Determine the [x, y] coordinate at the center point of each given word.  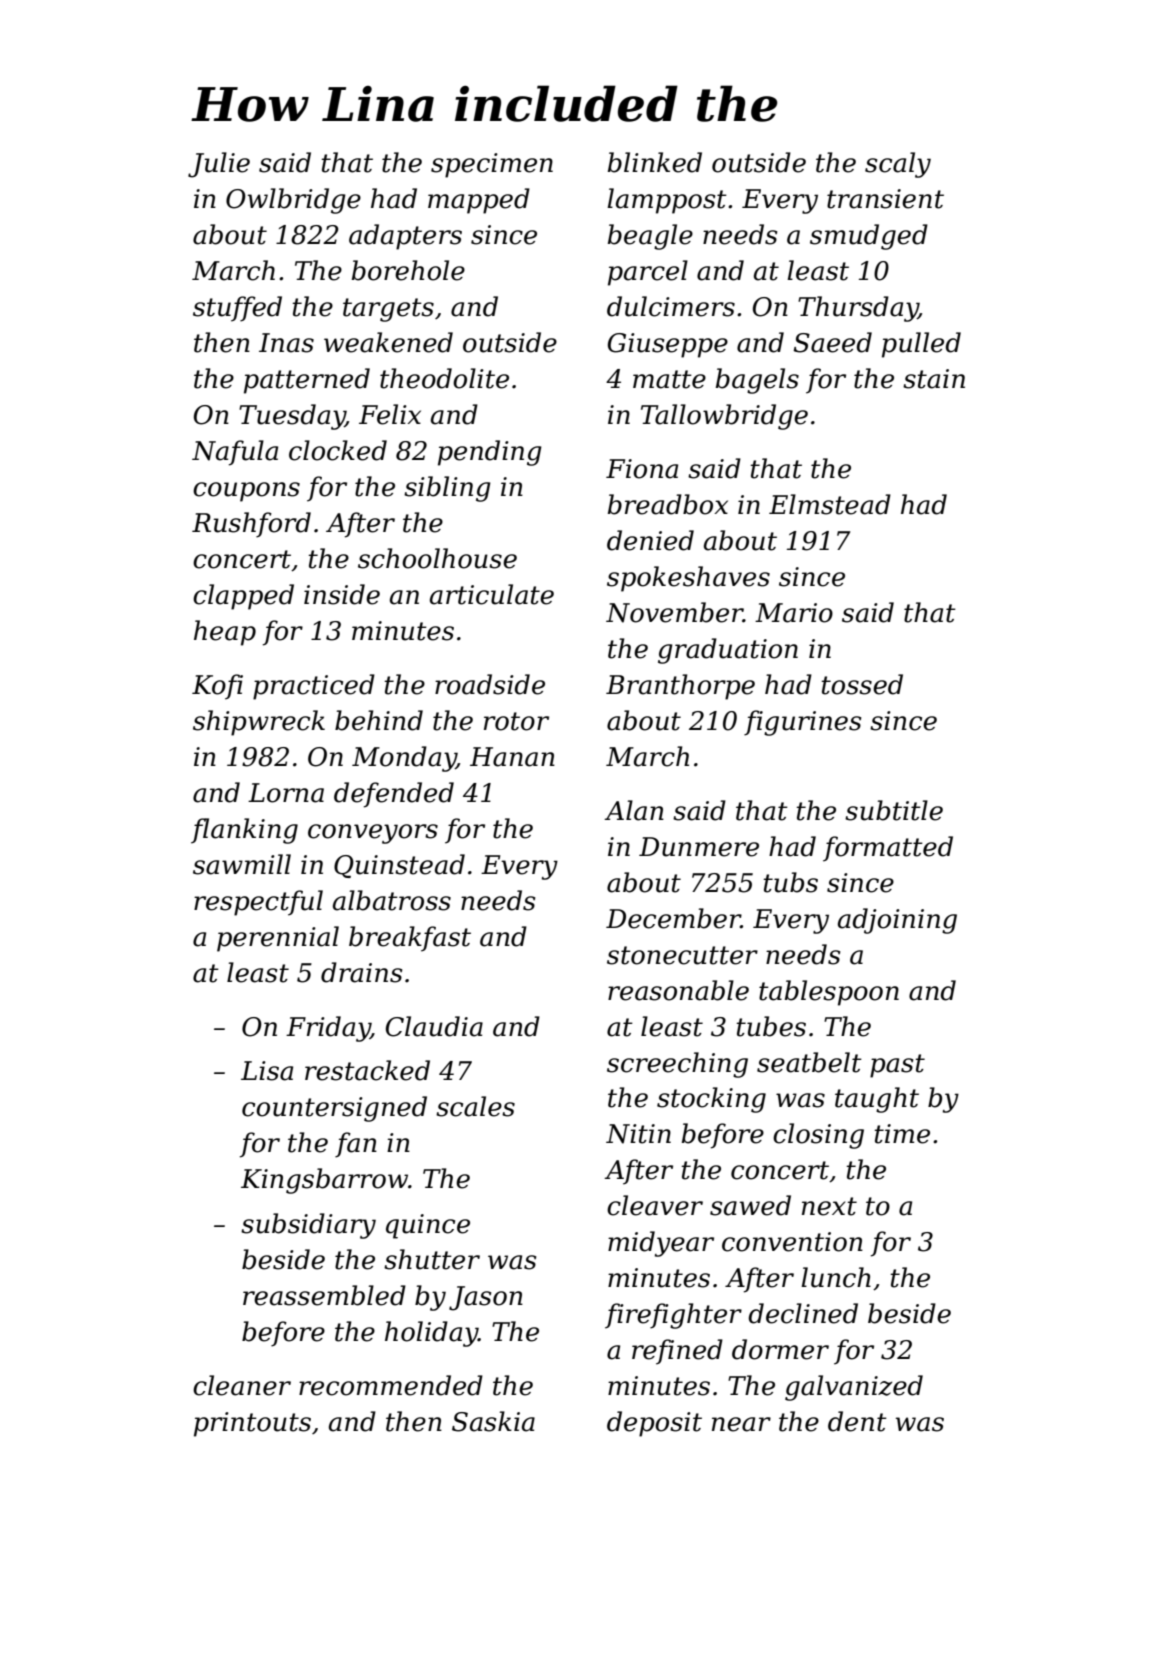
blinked [655, 162]
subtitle [894, 810]
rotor [516, 721]
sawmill [242, 864]
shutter [432, 1259]
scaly [898, 165]
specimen [492, 165]
